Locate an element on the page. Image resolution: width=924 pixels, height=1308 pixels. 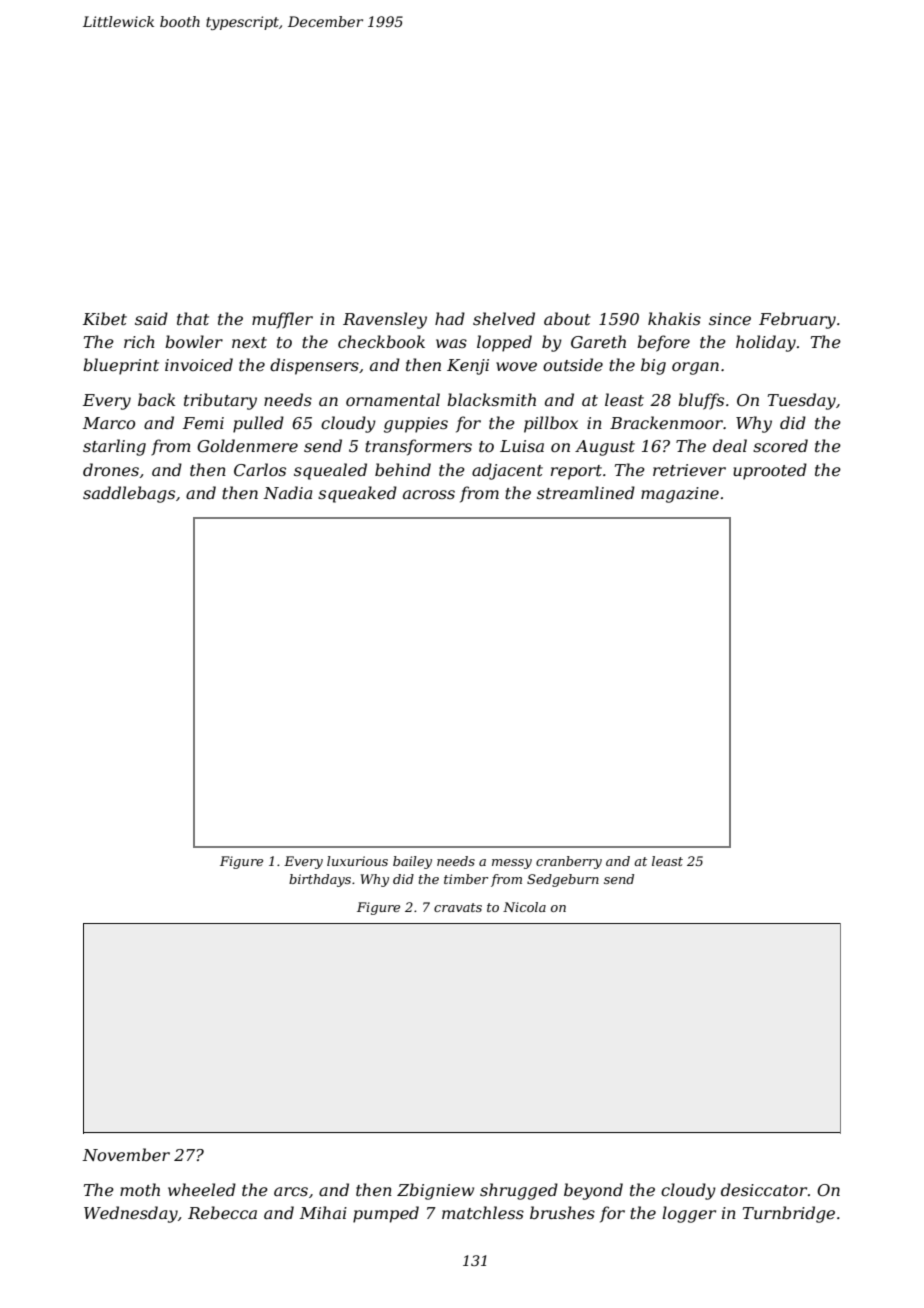
birthdays is located at coordinates (320, 880).
